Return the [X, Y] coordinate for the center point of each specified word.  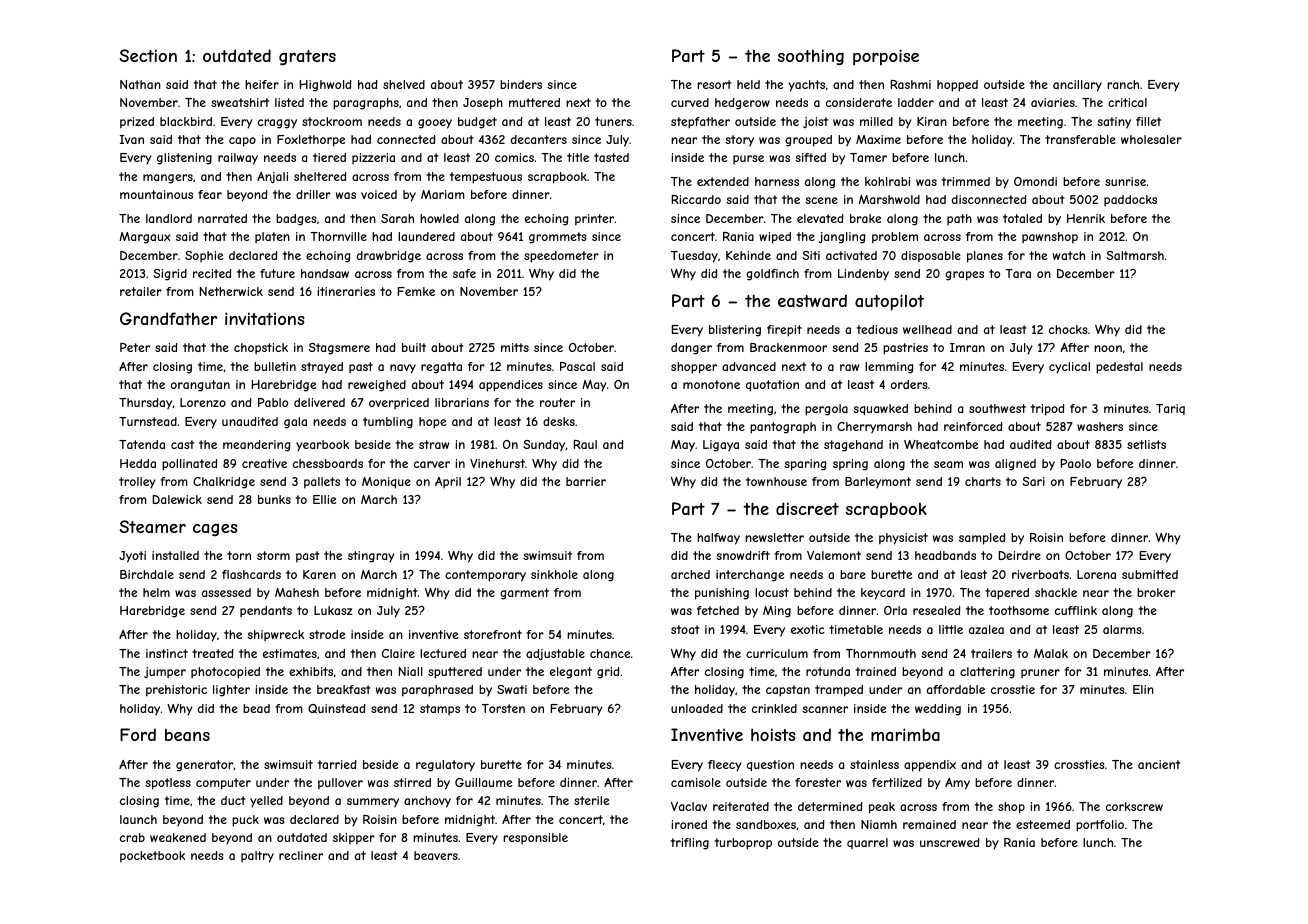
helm [156, 592]
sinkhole [554, 574]
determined [830, 806]
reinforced [973, 426]
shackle [1056, 592]
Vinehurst [497, 463]
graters [307, 57]
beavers [436, 855]
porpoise [886, 57]
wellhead [927, 329]
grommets [557, 238]
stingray [371, 557]
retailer [141, 291]
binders [521, 84]
